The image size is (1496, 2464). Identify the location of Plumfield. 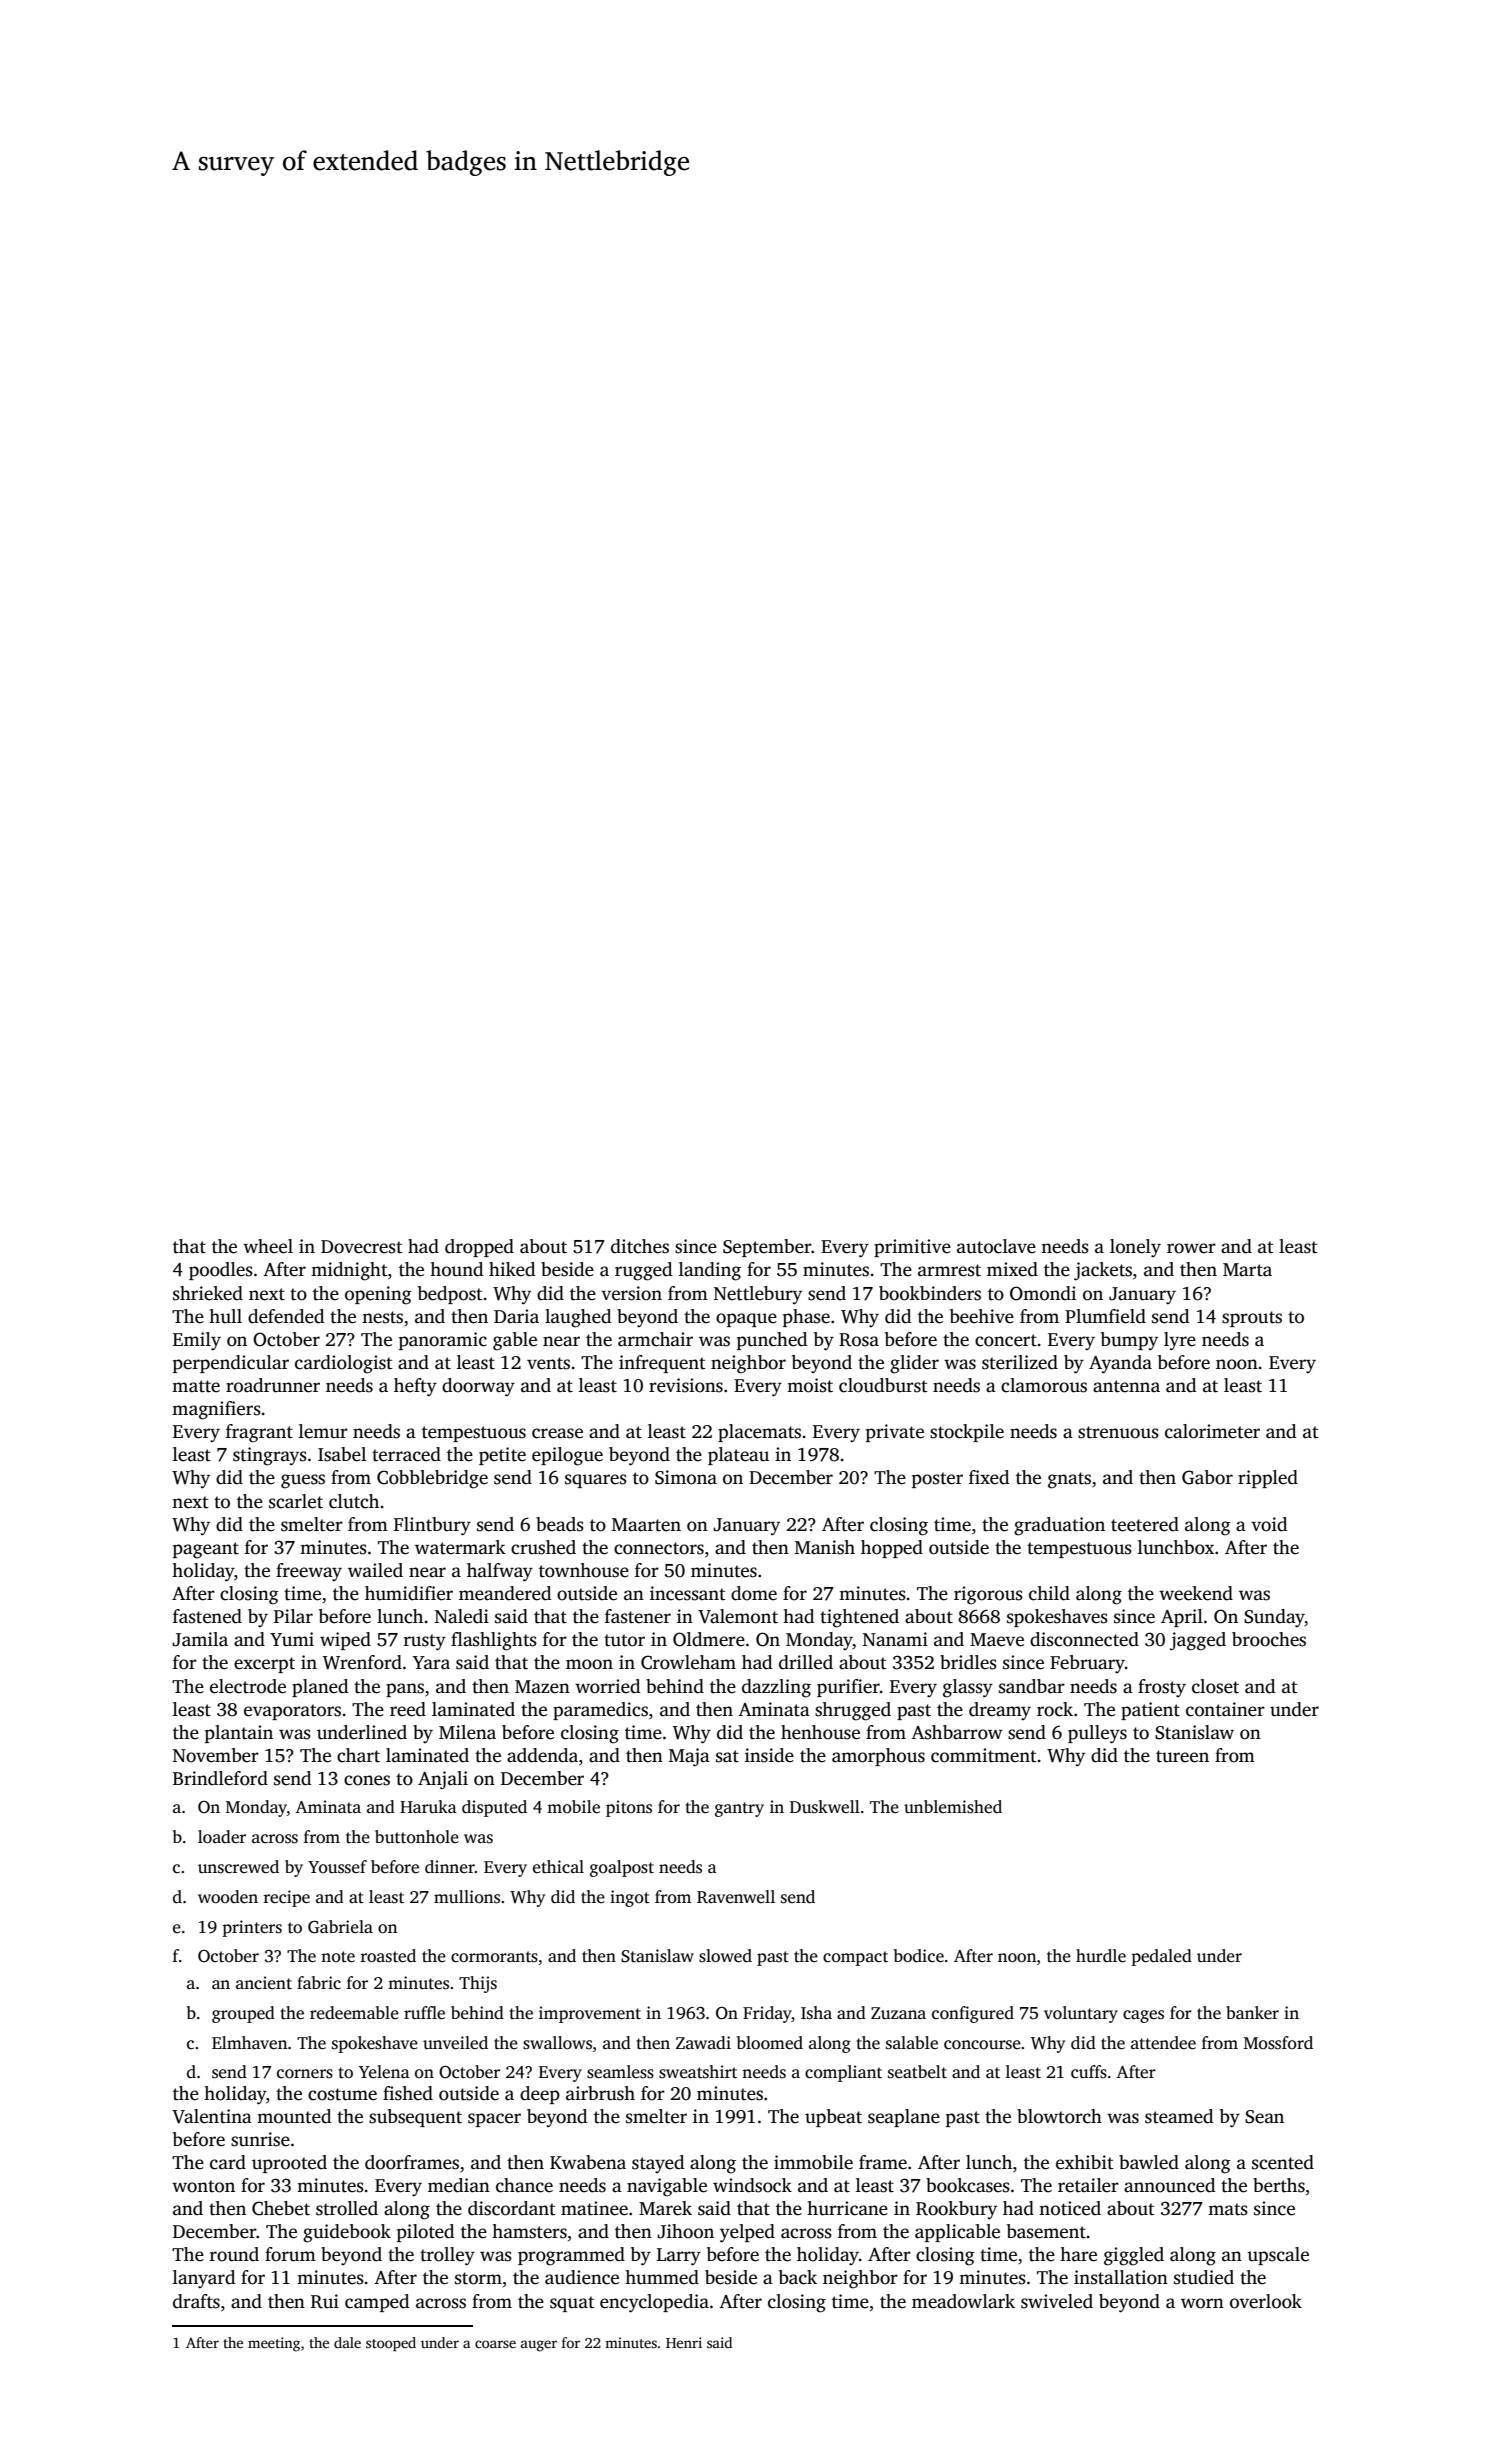
(1105, 1316).
